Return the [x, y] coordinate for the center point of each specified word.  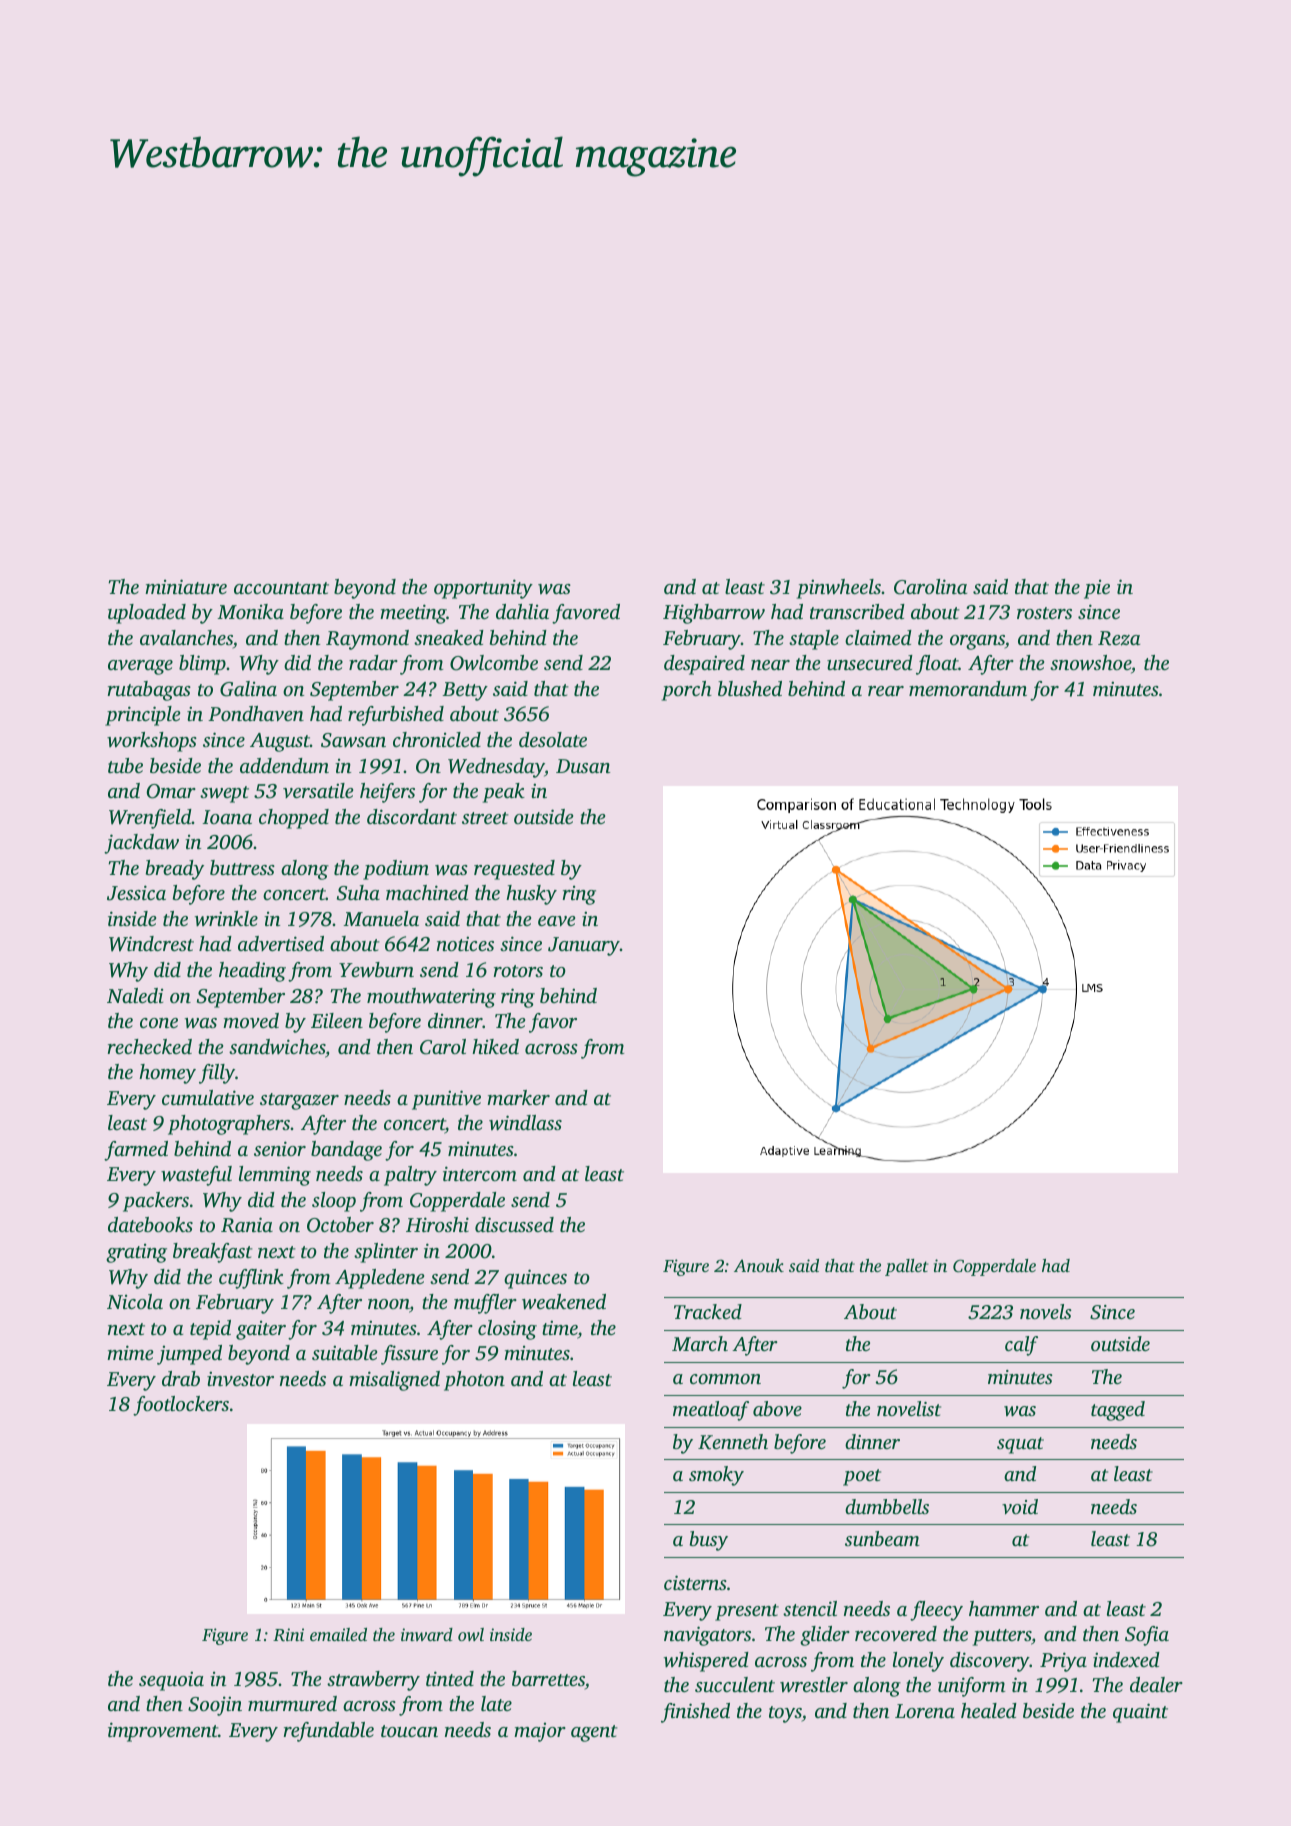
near [770, 665]
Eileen [337, 1020]
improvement [163, 1732]
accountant [281, 588]
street [485, 818]
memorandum [968, 688]
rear [886, 691]
